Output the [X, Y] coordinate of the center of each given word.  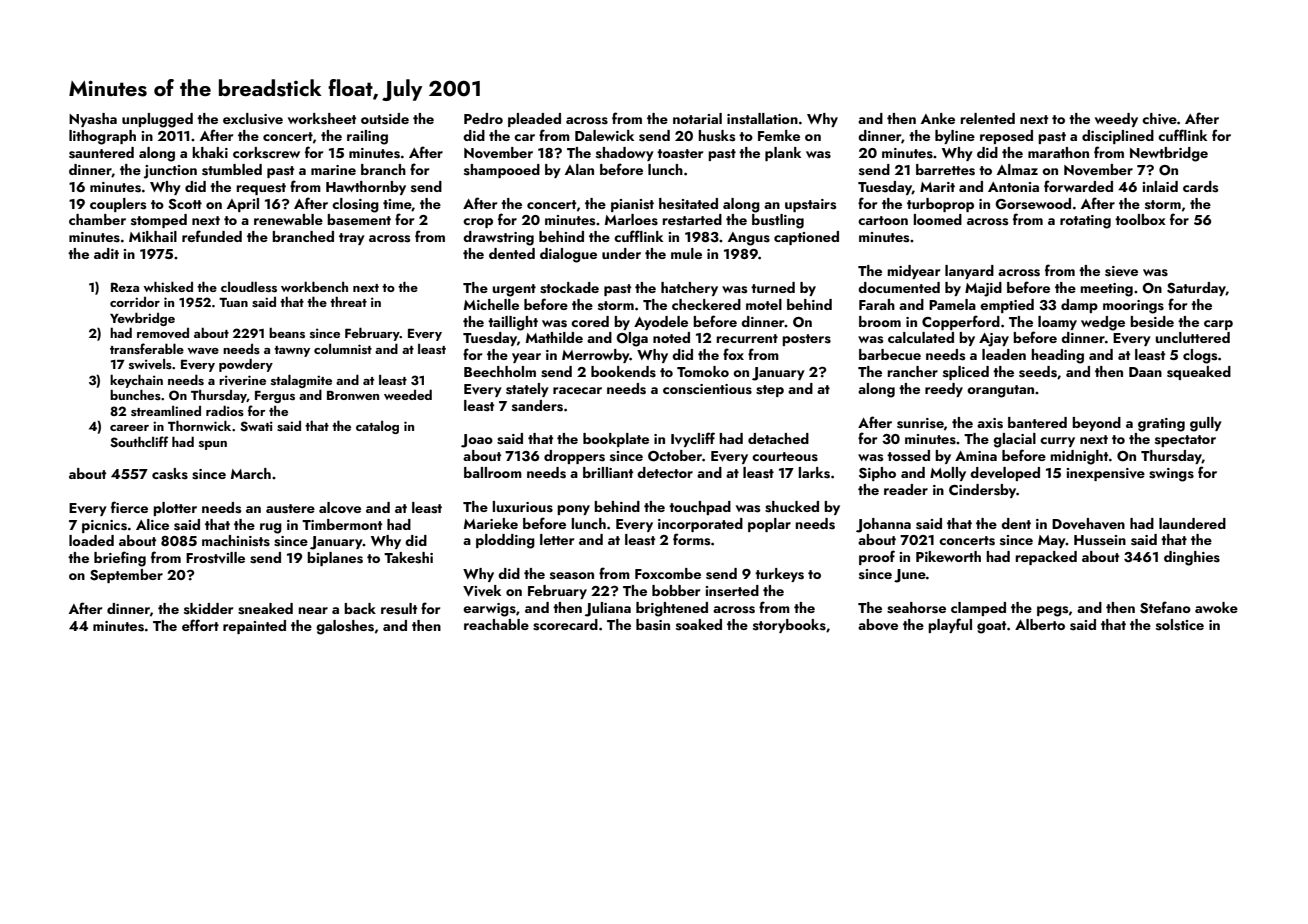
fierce [129, 507]
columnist [343, 349]
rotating [1085, 222]
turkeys [779, 575]
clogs [1200, 356]
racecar [577, 390]
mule [686, 253]
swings [1171, 475]
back [360, 608]
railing [367, 137]
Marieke [491, 523]
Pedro [483, 118]
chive [1159, 118]
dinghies [1192, 558]
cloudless [249, 286]
